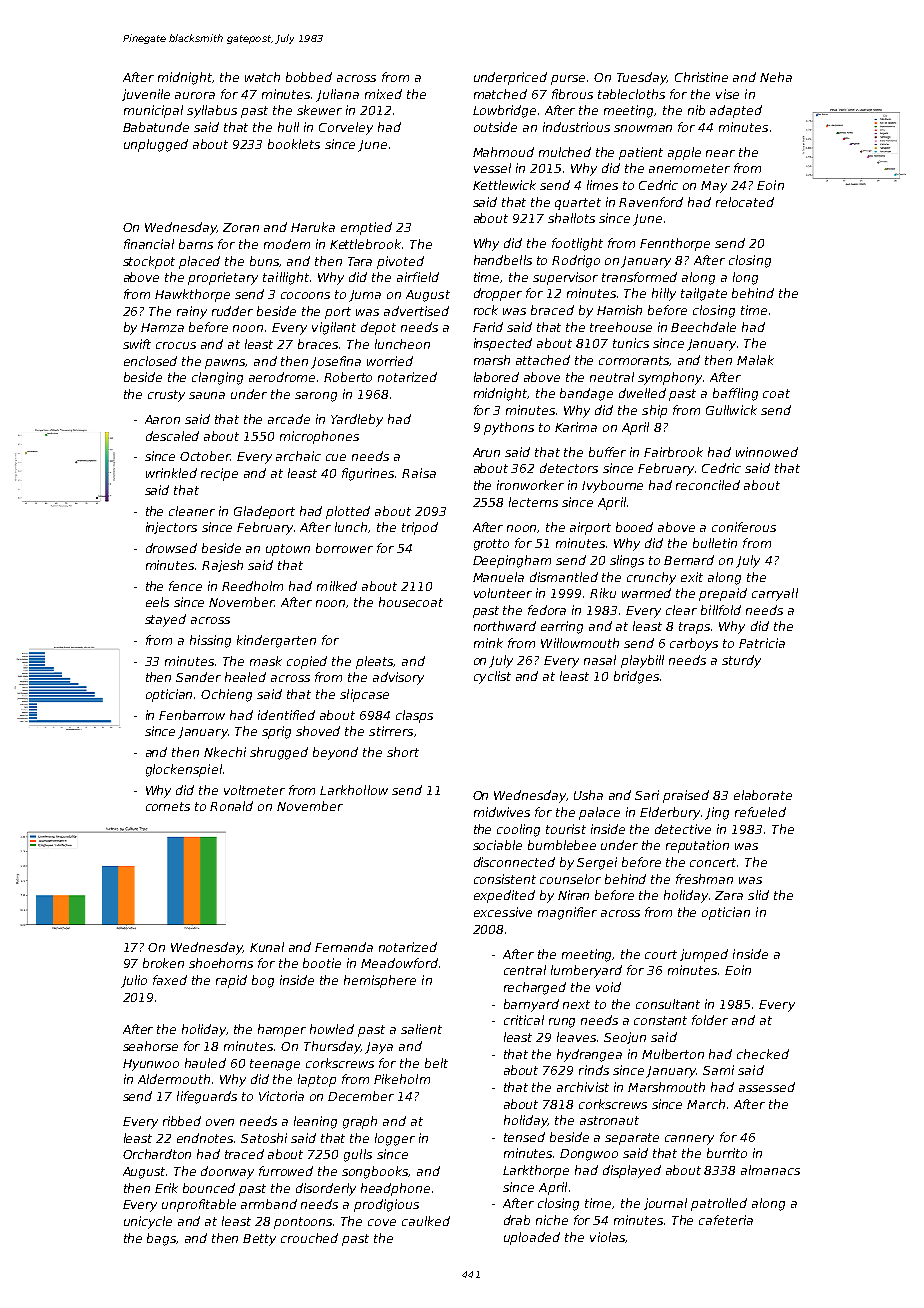 Image resolution: width=924 pixels, height=1308 pixels. I want to click on Jing, so click(717, 813).
